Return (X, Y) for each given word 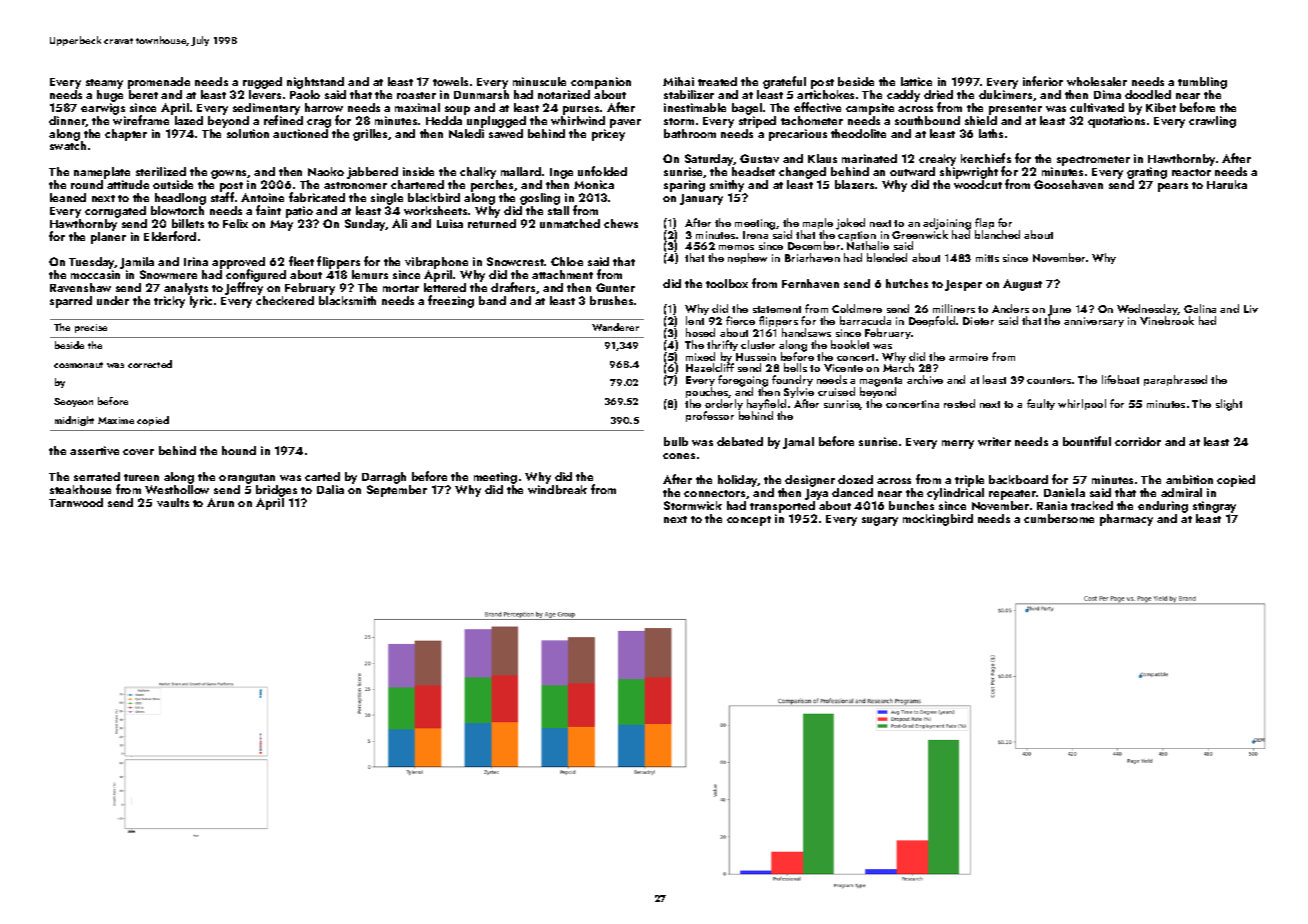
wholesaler (1097, 81)
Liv (1251, 309)
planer (108, 238)
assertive (94, 450)
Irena (755, 235)
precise (91, 328)
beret (143, 94)
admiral (1181, 492)
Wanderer (615, 327)
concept (749, 521)
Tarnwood (76, 502)
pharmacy (1126, 520)
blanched (997, 234)
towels (450, 81)
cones (679, 456)
